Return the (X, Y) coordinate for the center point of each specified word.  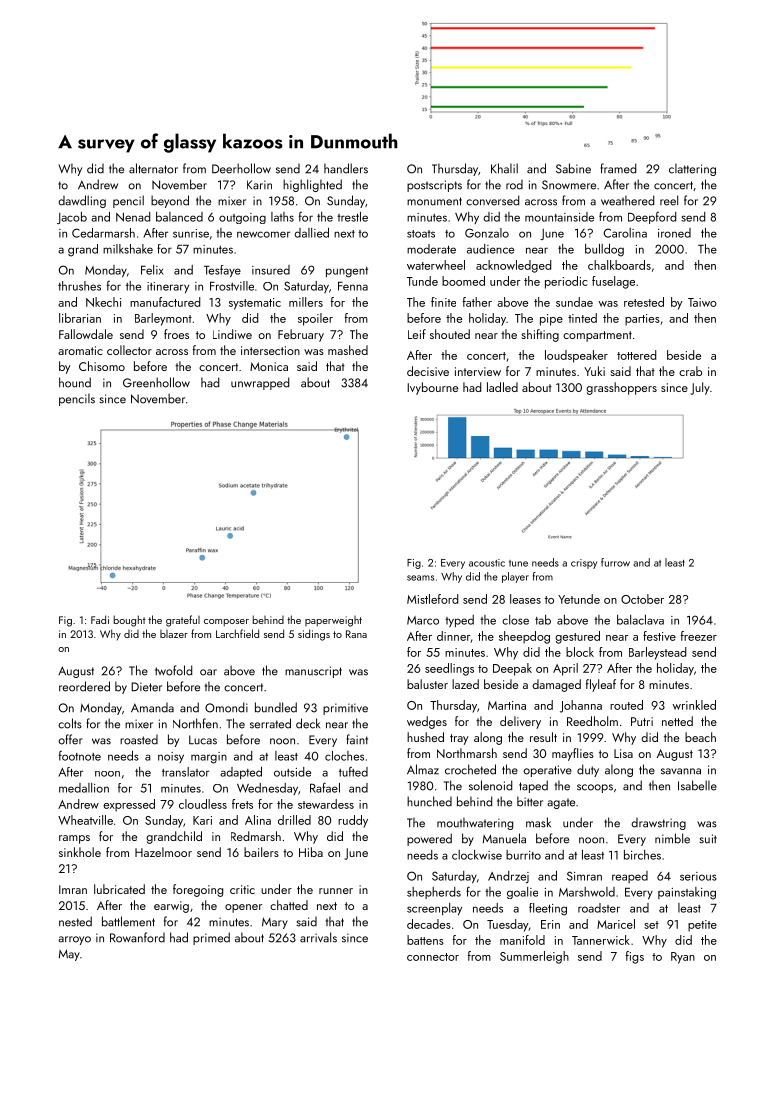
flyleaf (601, 685)
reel (669, 200)
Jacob (72, 218)
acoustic (487, 563)
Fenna (353, 286)
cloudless (203, 804)
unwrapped (260, 383)
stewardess (326, 804)
